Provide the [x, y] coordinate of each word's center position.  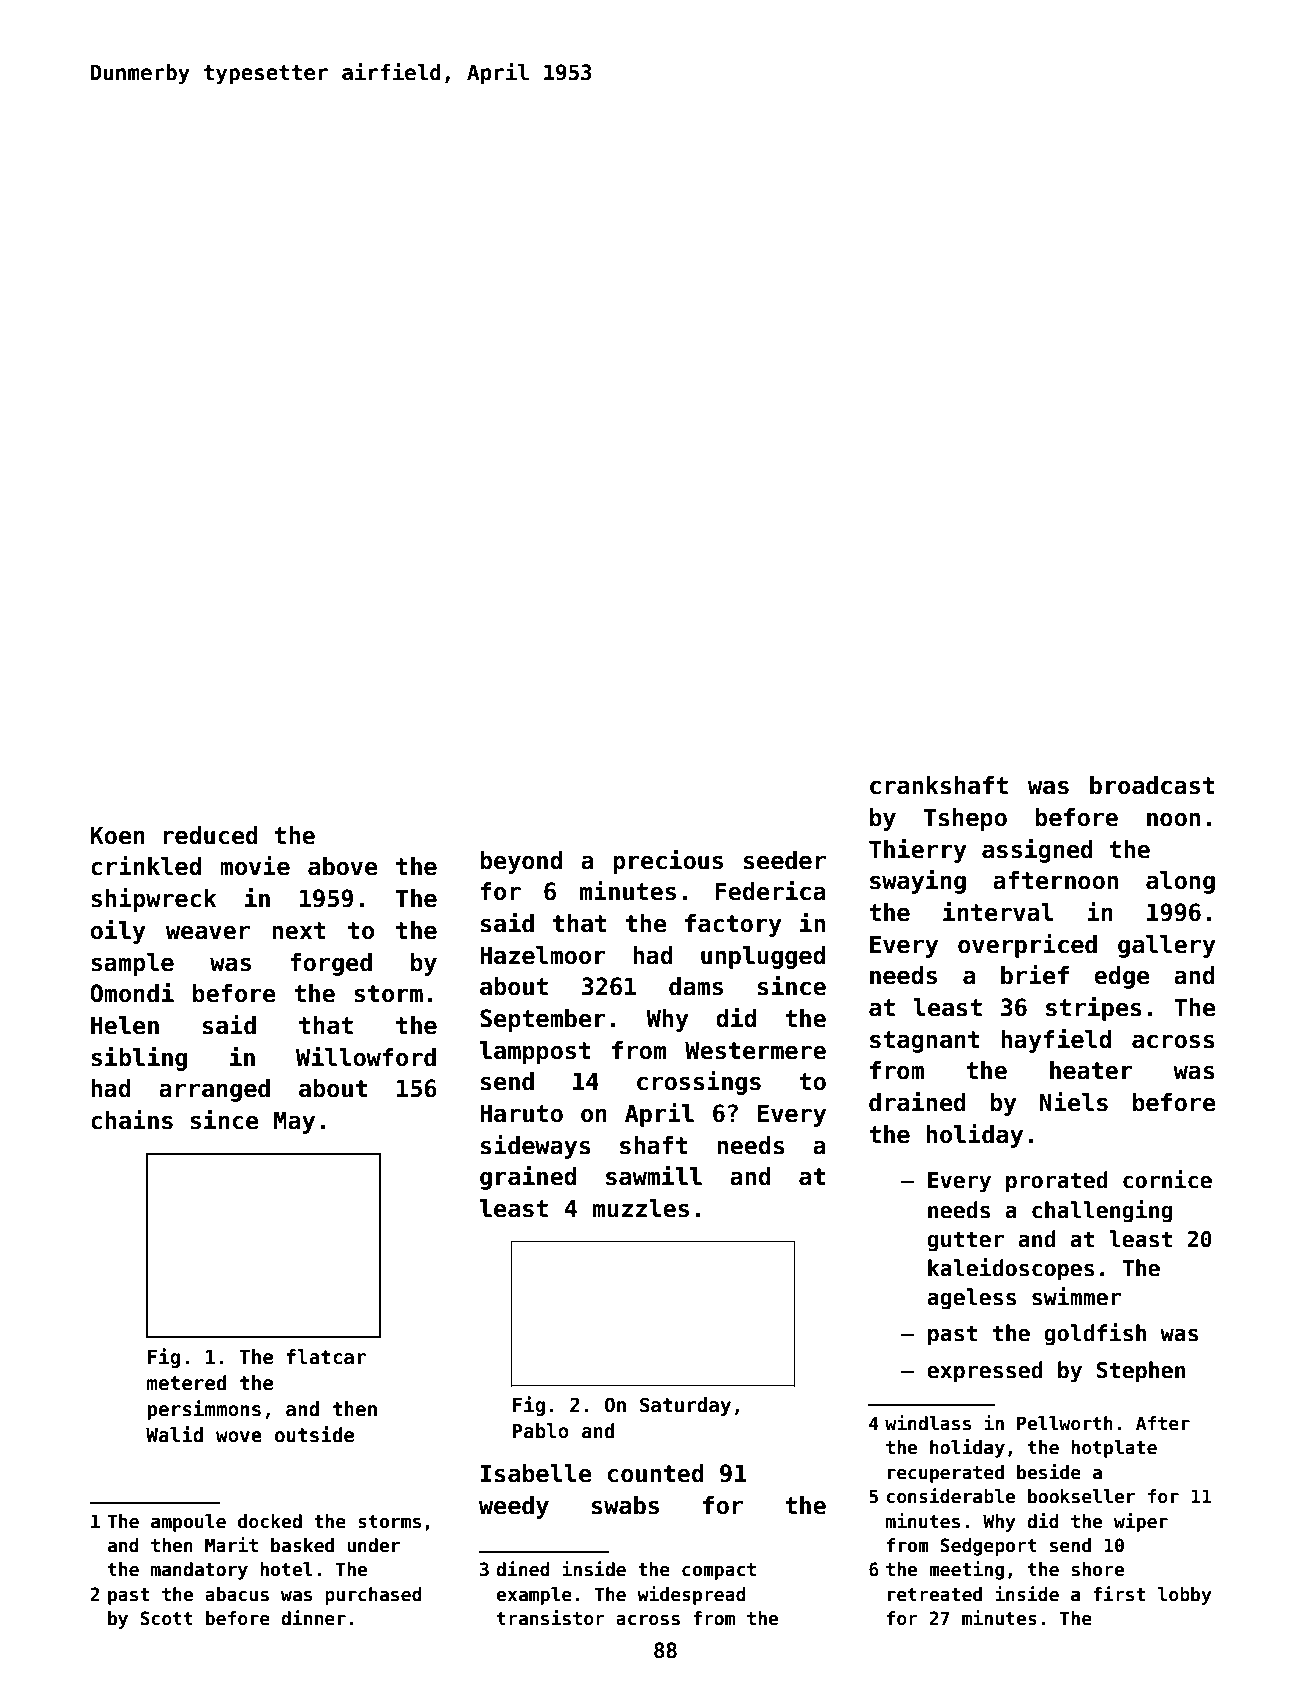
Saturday [685, 1406]
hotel [287, 1569]
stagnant [925, 1042]
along [1180, 882]
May [294, 1122]
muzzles [641, 1208]
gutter [965, 1242]
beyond [521, 862]
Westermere [755, 1050]
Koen [118, 835]
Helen [125, 1025]
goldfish [1095, 1334]
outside [314, 1434]
